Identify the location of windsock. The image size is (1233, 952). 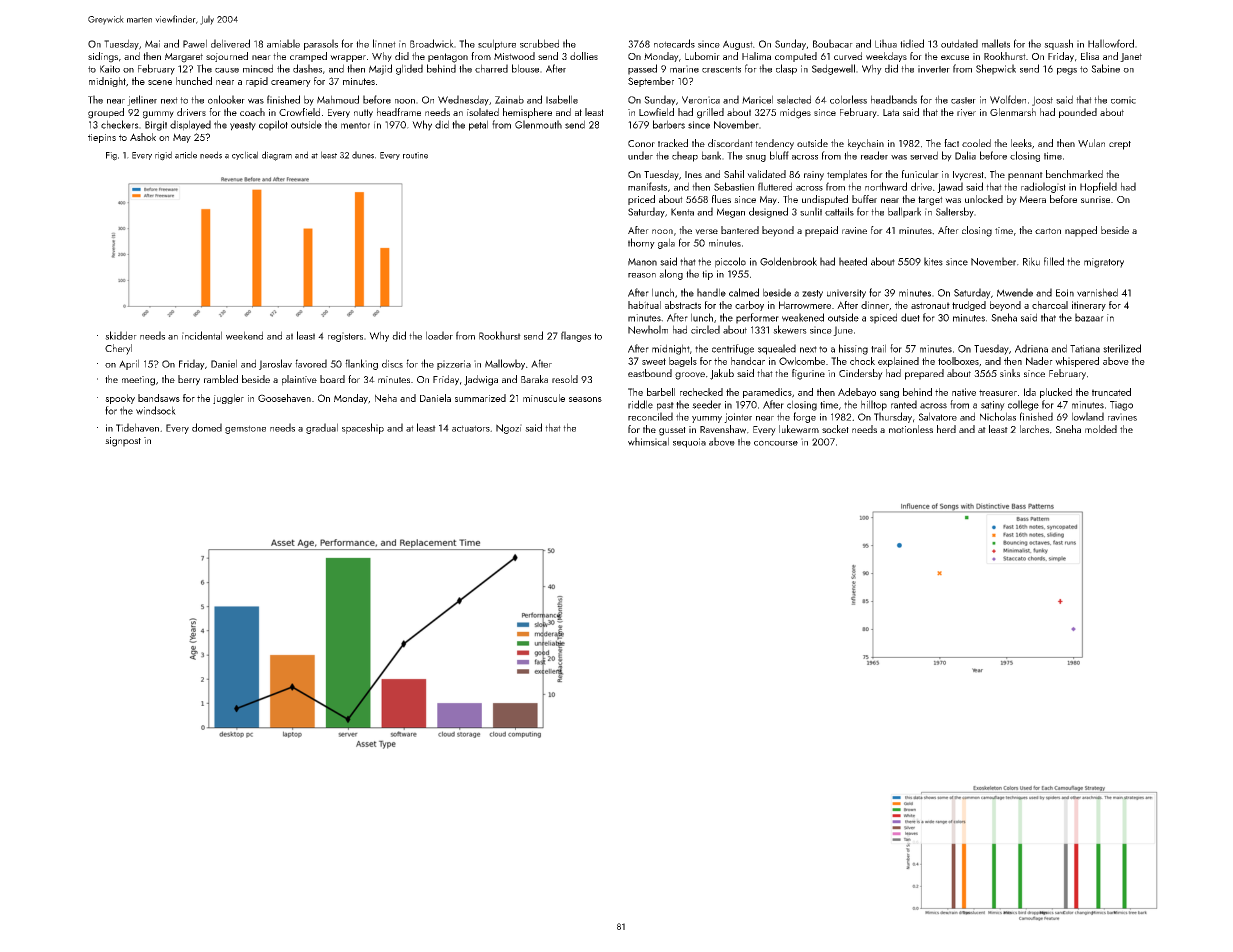
(156, 410).
